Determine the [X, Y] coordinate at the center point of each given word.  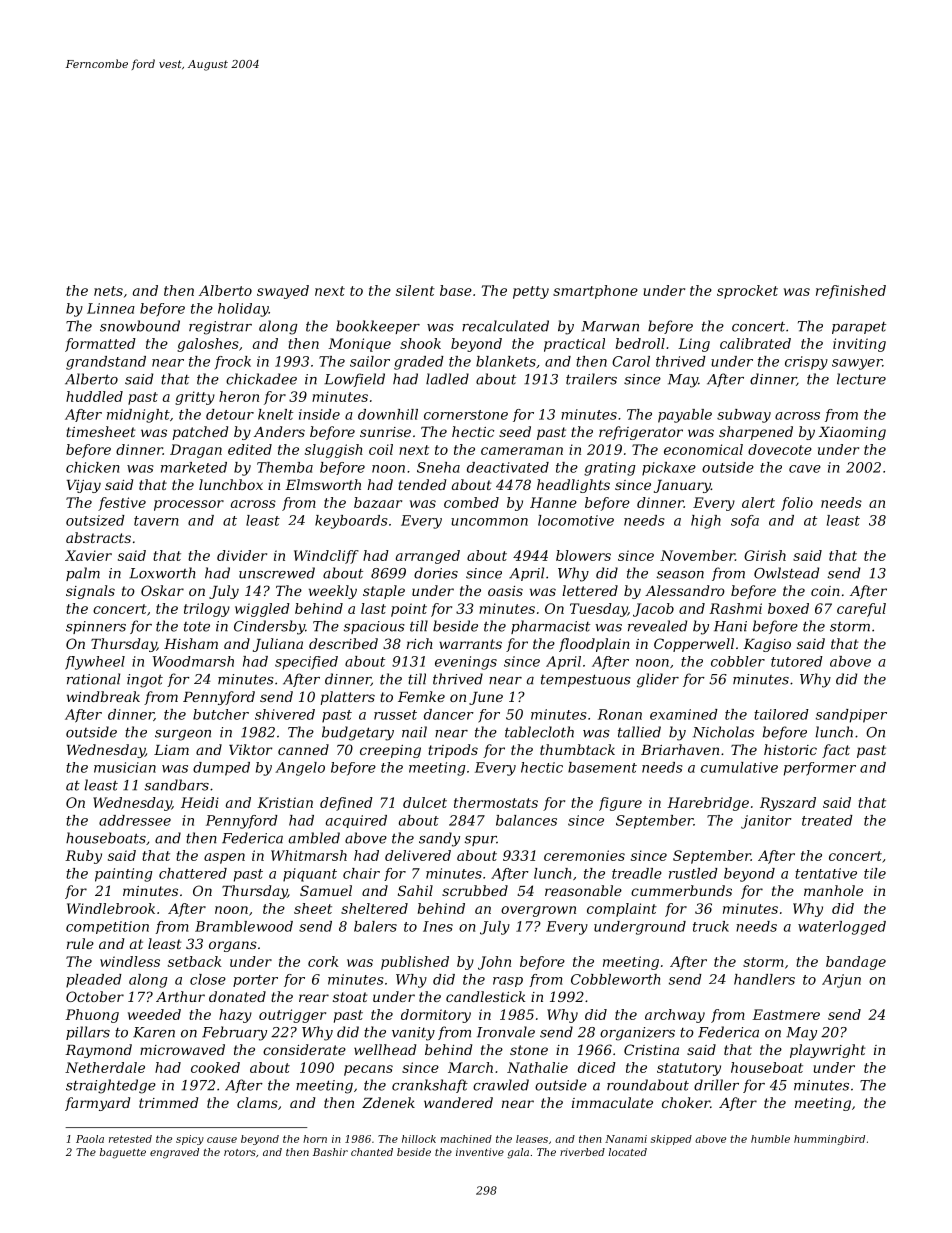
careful [861, 610]
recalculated [505, 326]
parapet [859, 328]
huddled [94, 396]
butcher [221, 714]
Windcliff [326, 557]
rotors [240, 1152]
